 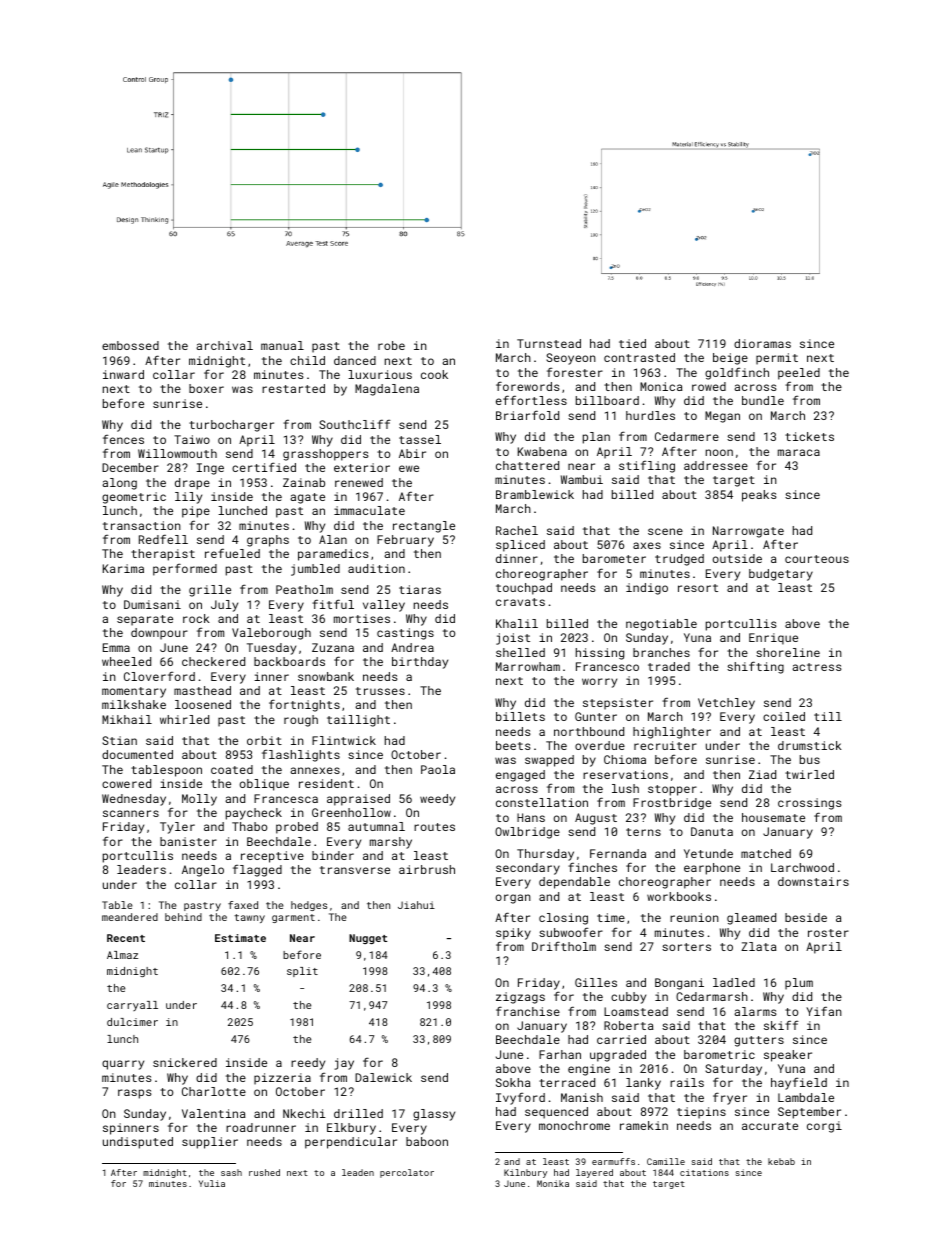 I want to click on actress, so click(x=817, y=667).
